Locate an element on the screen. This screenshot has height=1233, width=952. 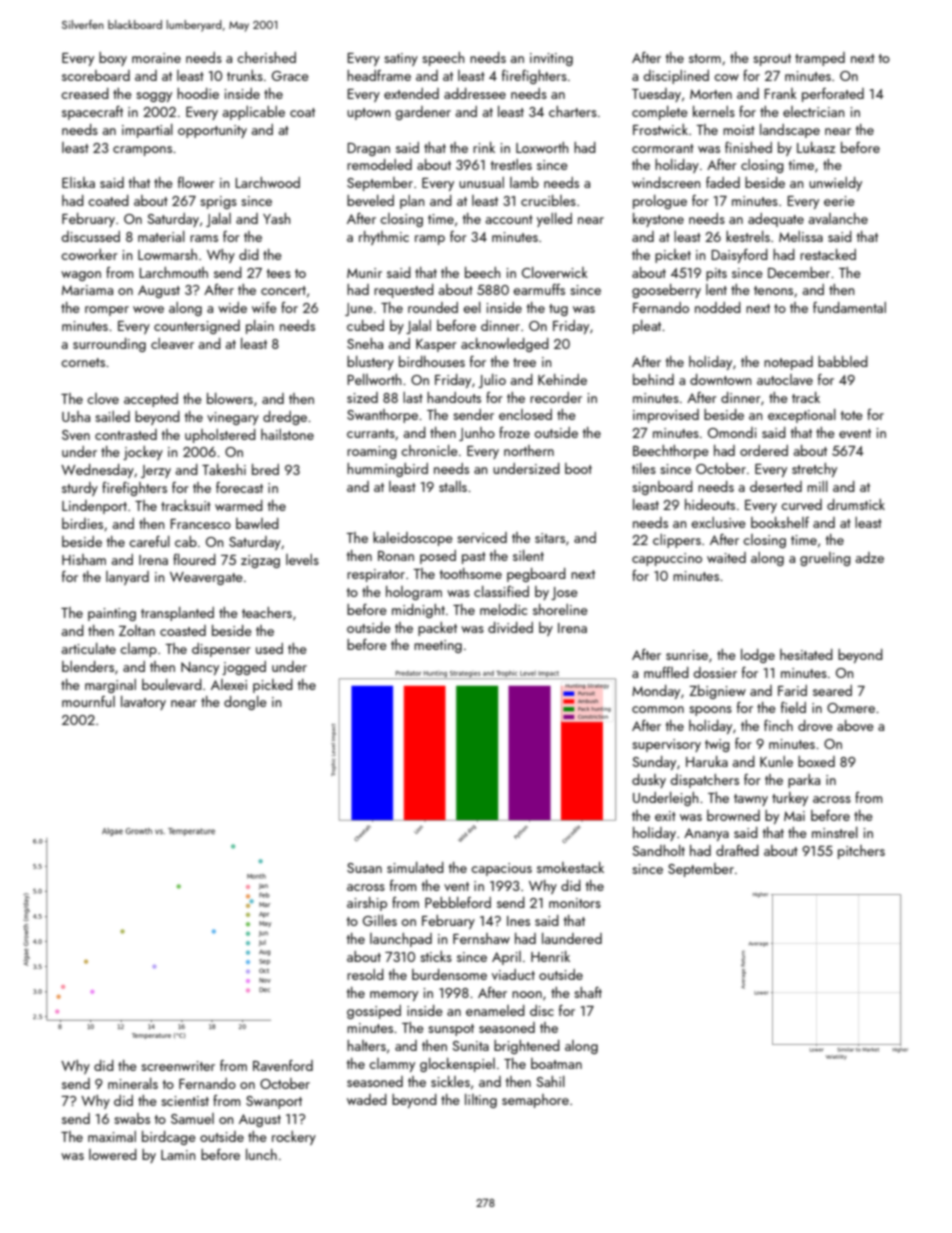
mill is located at coordinates (817, 486).
